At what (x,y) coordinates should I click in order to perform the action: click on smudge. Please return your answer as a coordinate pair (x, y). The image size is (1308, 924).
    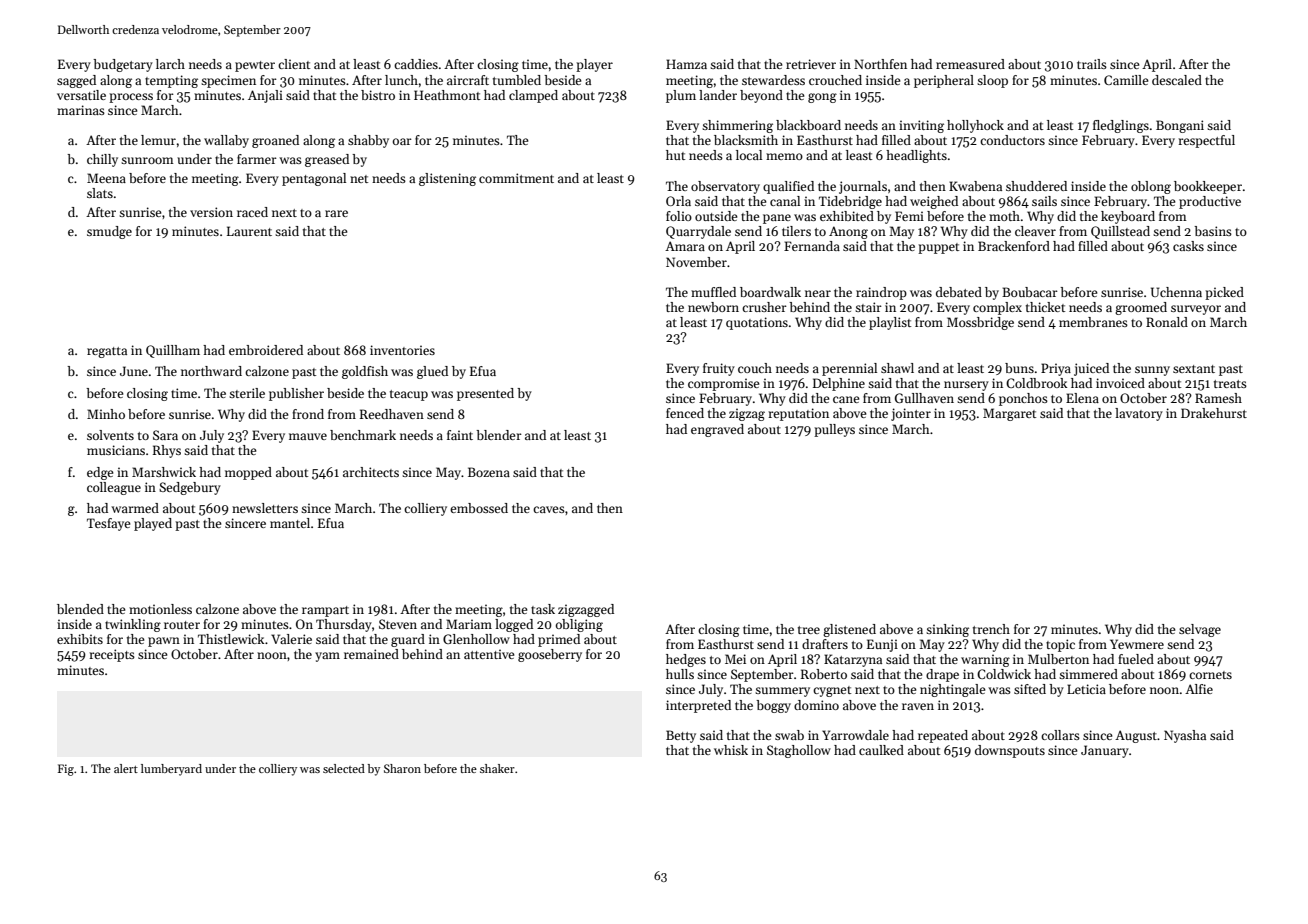
    Looking at the image, I should click on (109, 232).
